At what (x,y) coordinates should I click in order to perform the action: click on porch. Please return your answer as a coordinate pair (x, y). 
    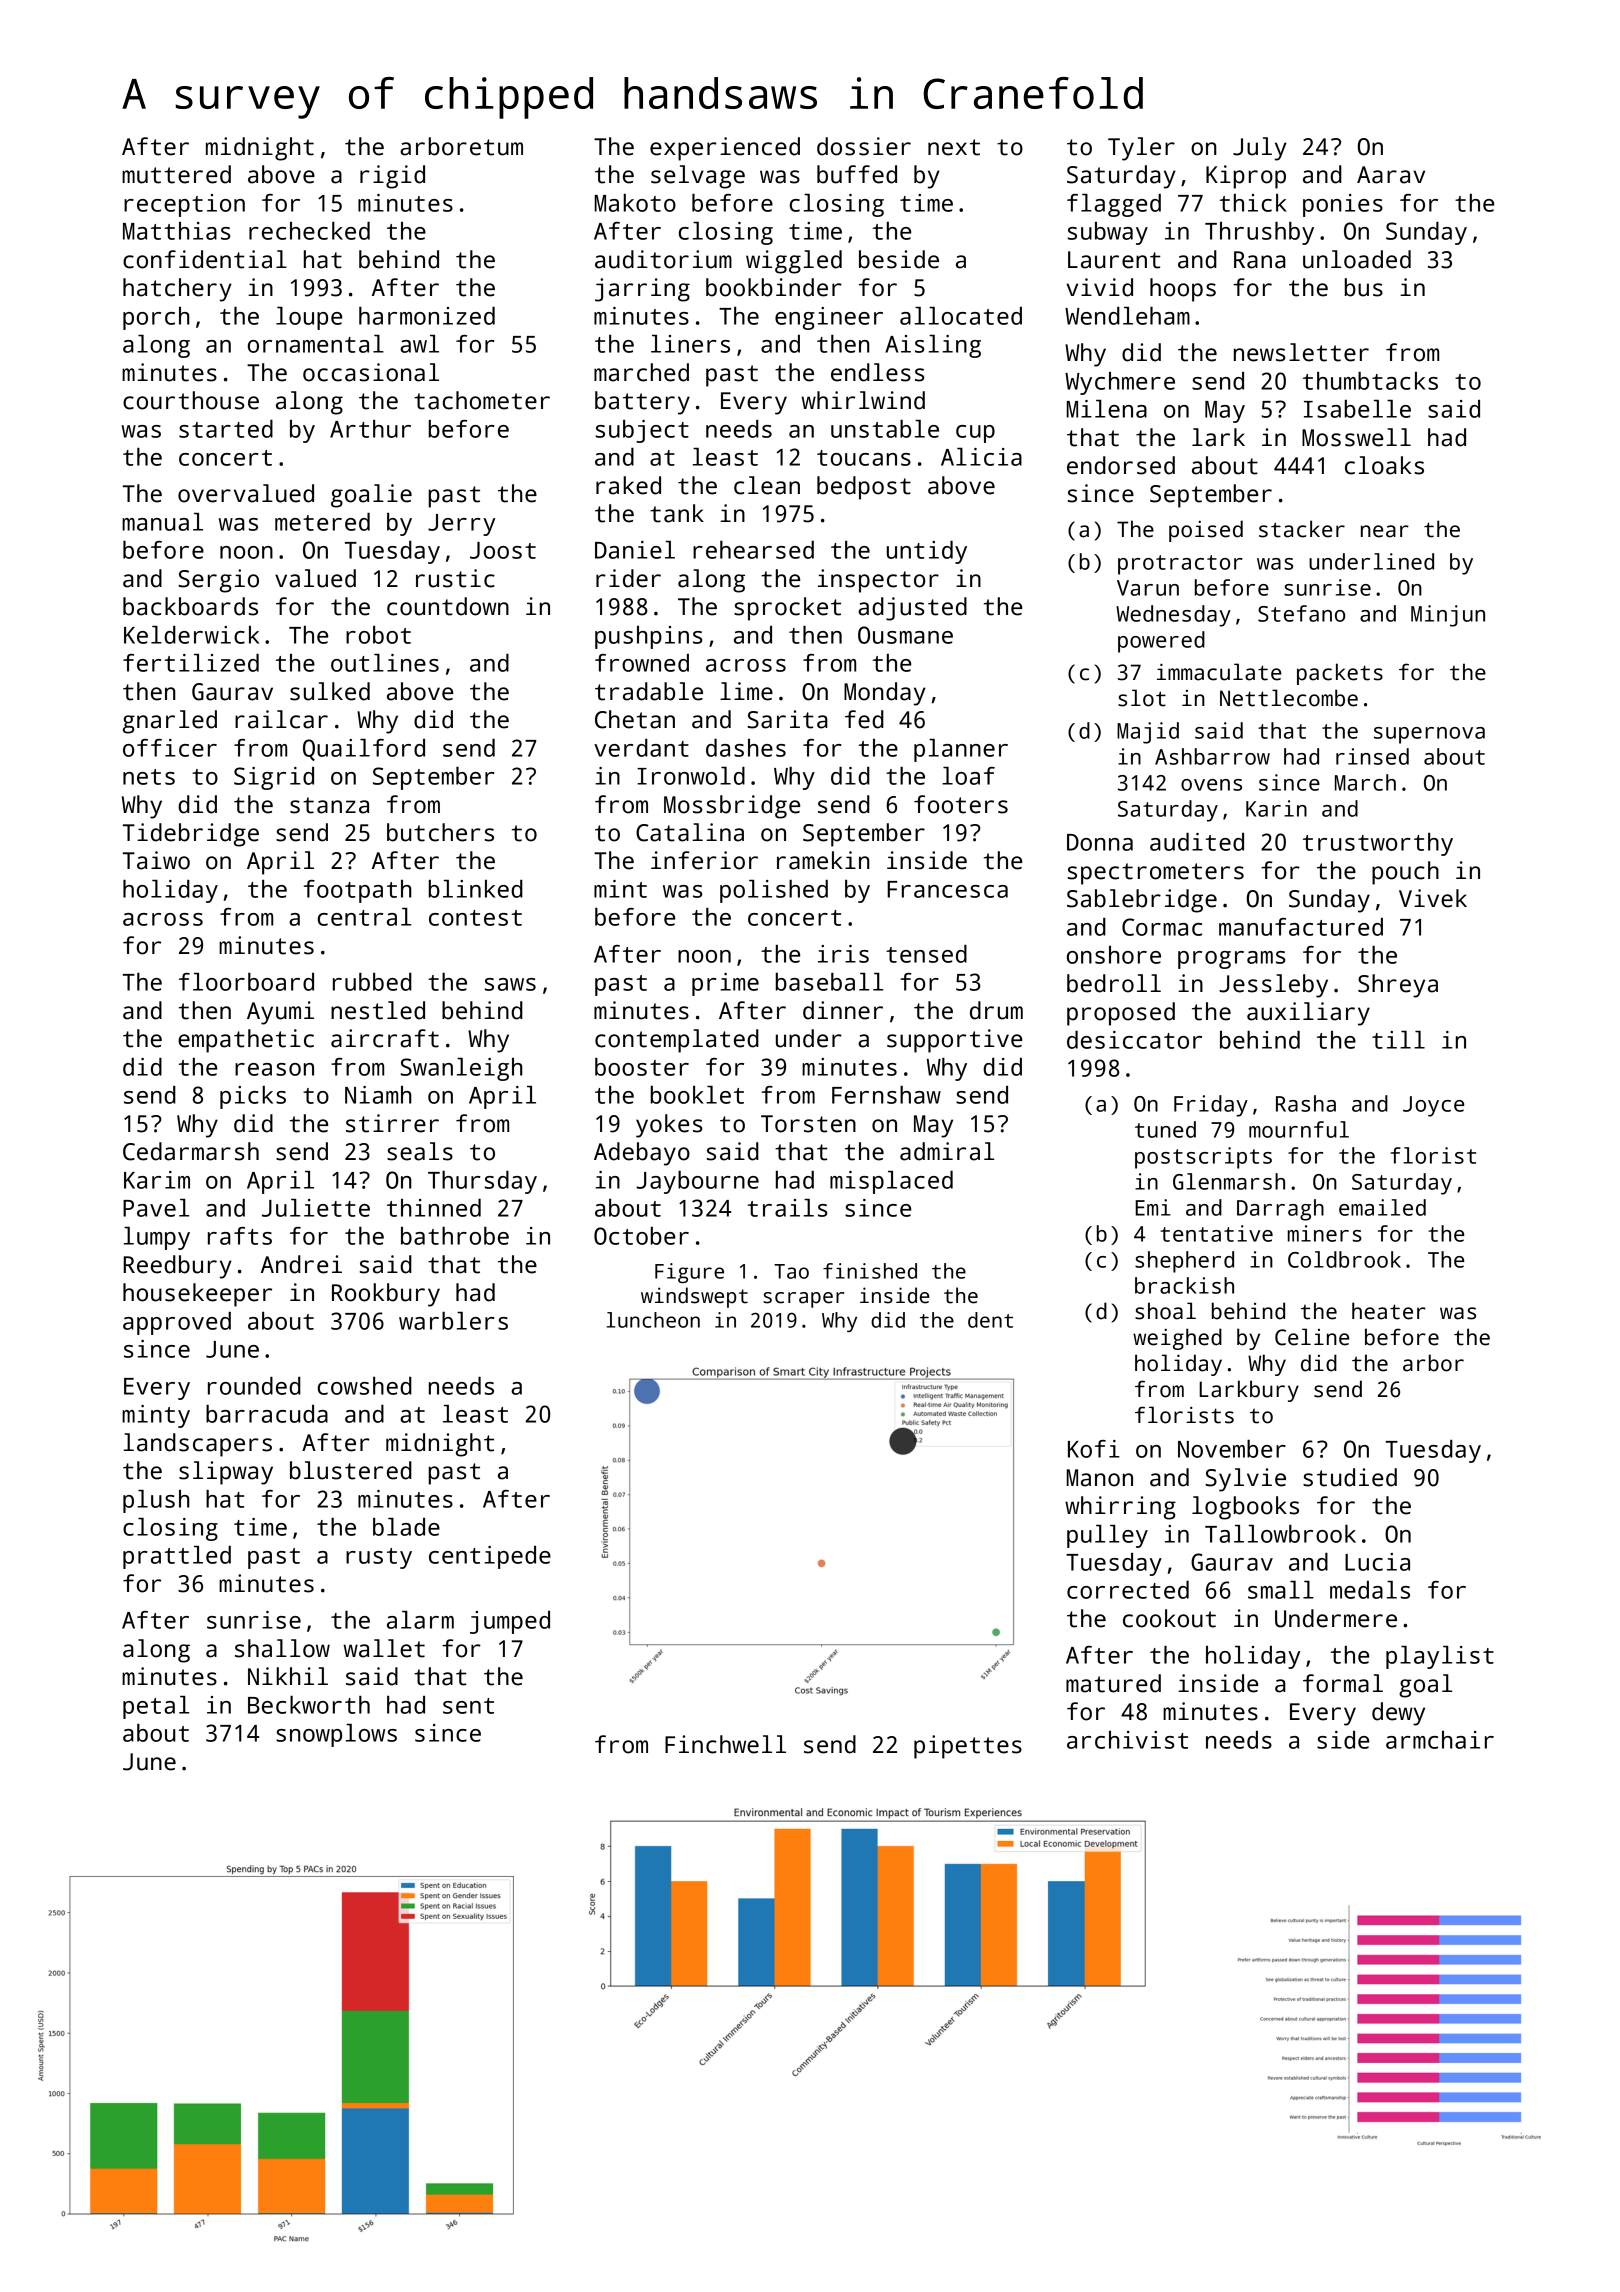
    Looking at the image, I should click on (156, 318).
